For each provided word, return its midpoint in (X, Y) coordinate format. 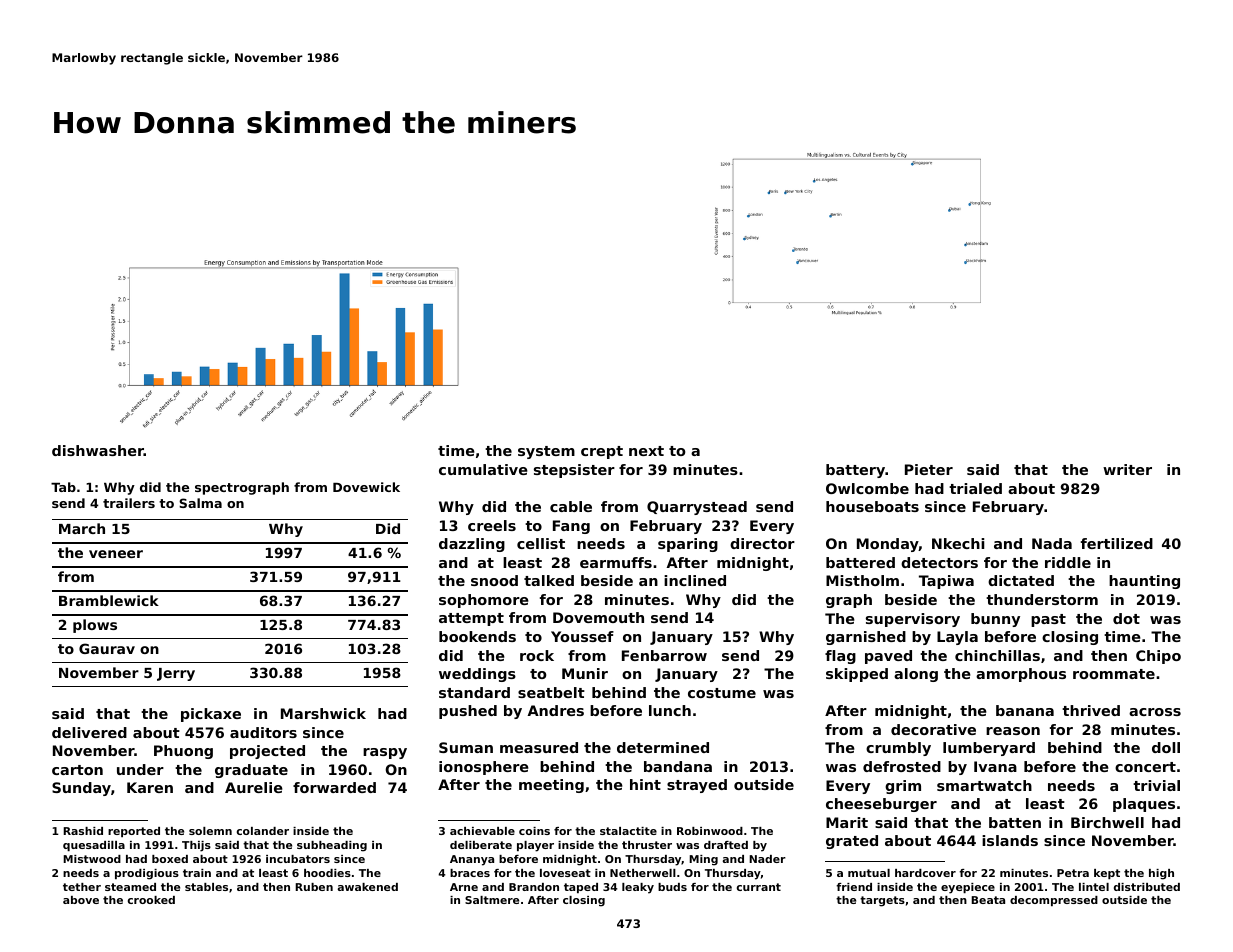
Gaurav (107, 648)
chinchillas (997, 655)
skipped (857, 675)
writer (1127, 469)
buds (672, 887)
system (546, 452)
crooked (151, 900)
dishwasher (98, 450)
